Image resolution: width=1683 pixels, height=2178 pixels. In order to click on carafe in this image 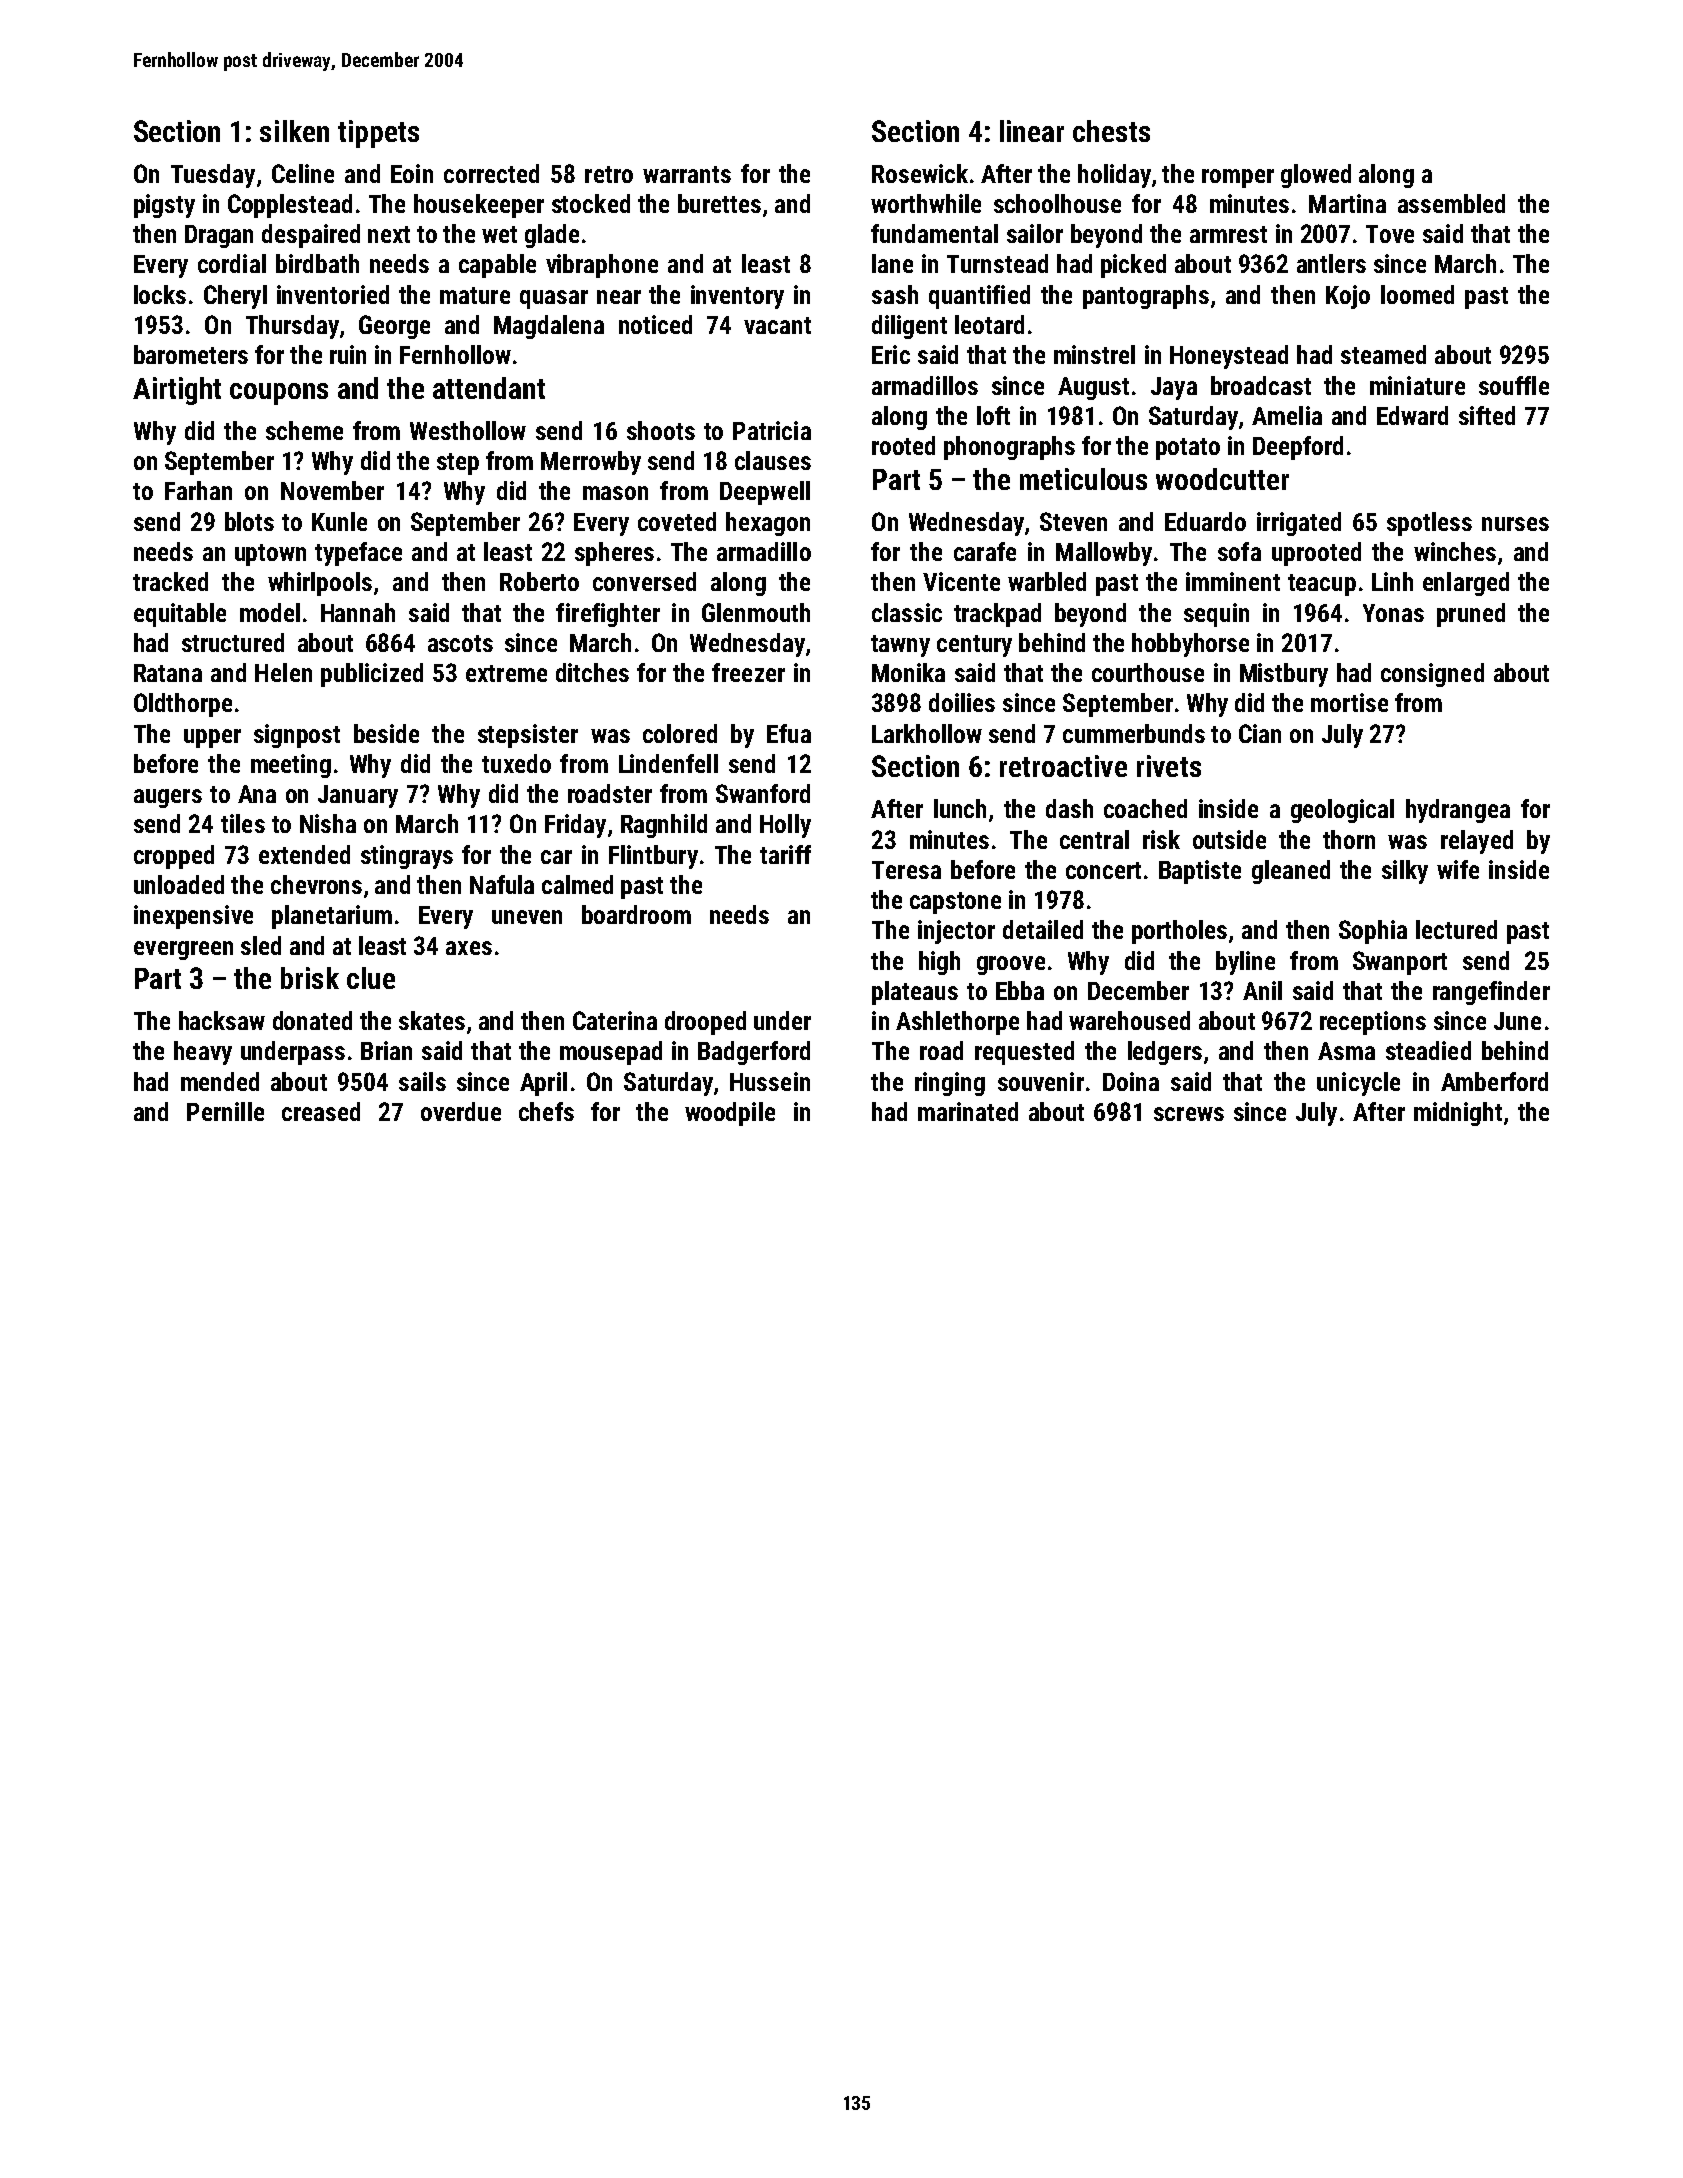, I will do `click(985, 551)`.
